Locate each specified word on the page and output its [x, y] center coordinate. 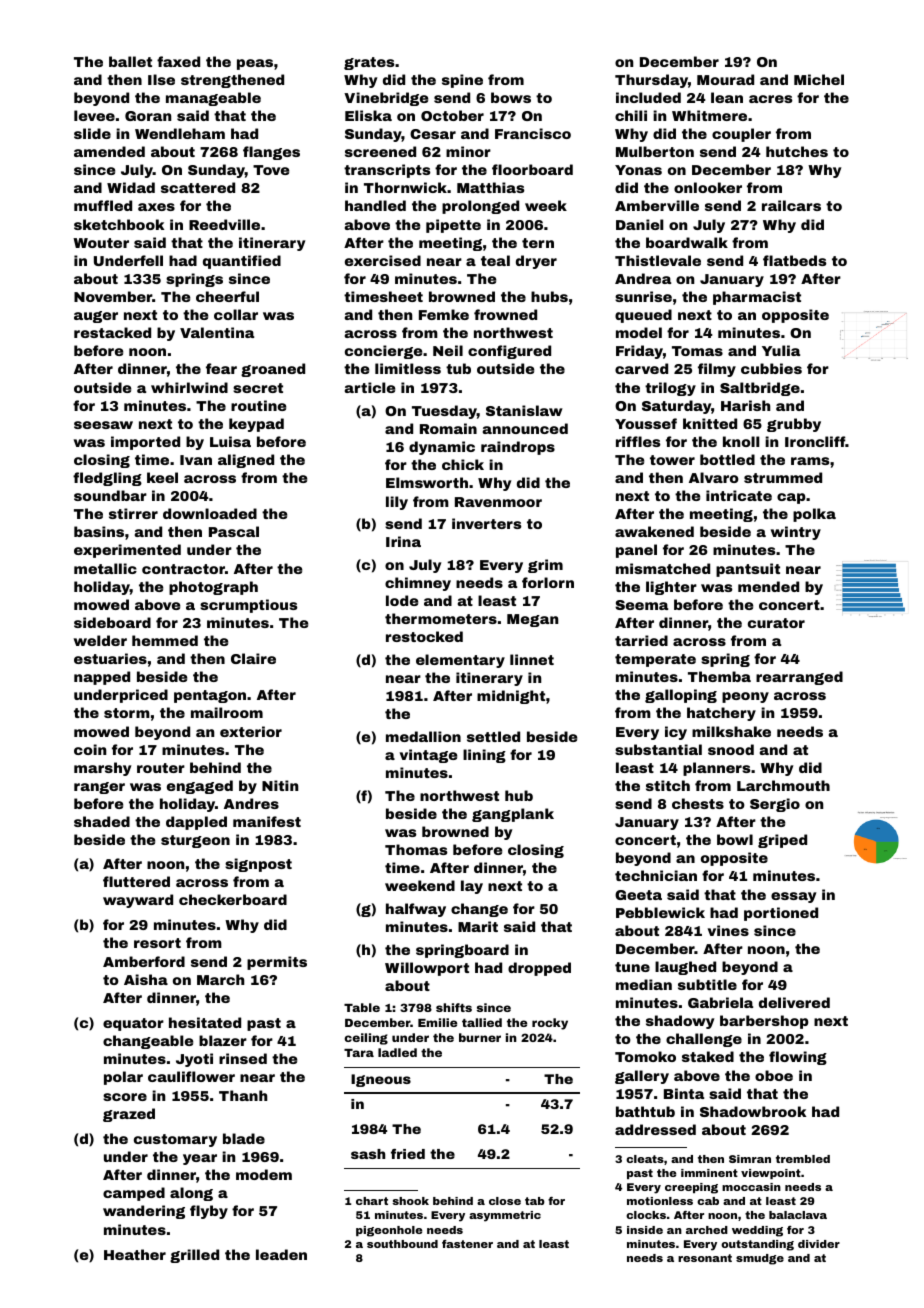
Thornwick [405, 187]
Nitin [280, 785]
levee [94, 115]
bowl [735, 839]
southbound [402, 1244]
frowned [505, 314]
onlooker [708, 187]
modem [264, 1174]
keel [162, 477]
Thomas [416, 849]
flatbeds [794, 260]
